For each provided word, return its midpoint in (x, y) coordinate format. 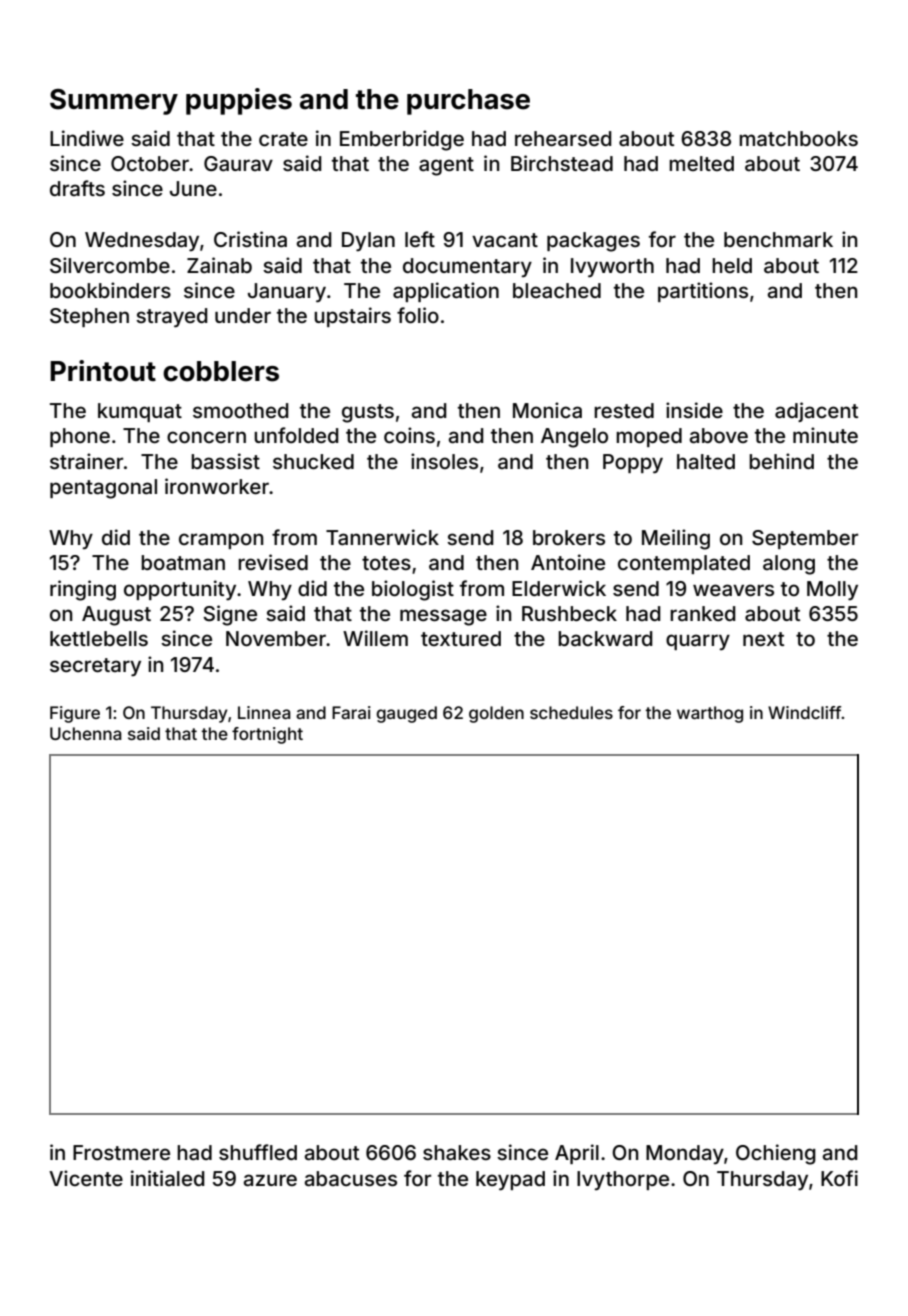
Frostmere (121, 1152)
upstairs (352, 317)
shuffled (258, 1152)
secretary (95, 667)
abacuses (351, 1178)
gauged (406, 714)
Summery (114, 102)
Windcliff (805, 712)
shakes (457, 1152)
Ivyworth (612, 268)
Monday (685, 1154)
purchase (468, 102)
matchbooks (798, 138)
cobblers (221, 371)
